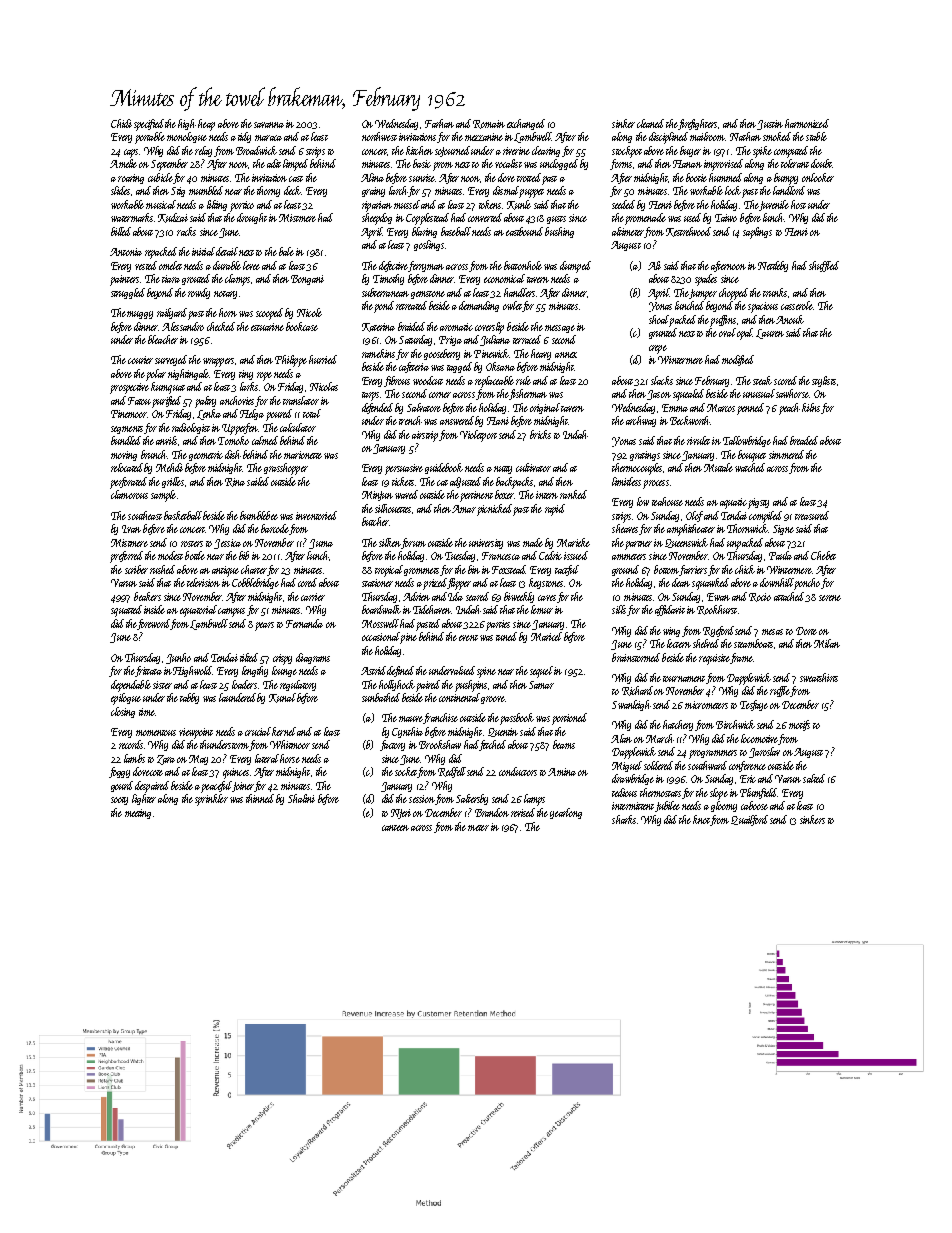  Describe the element at coordinates (129, 494) in the screenshot. I see `clamorous` at that location.
